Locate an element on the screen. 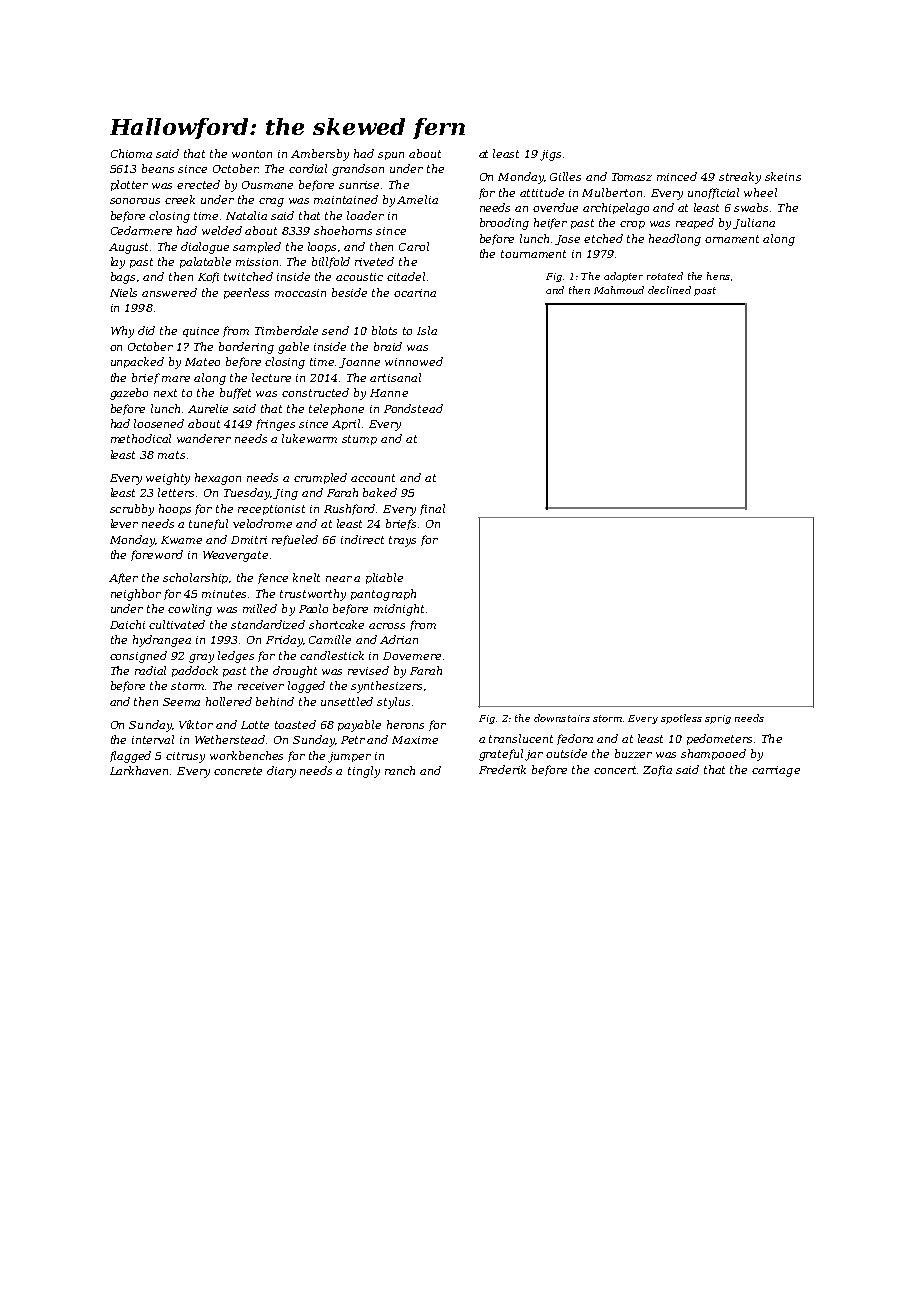 This screenshot has height=1308, width=924. Pondstead is located at coordinates (413, 408).
